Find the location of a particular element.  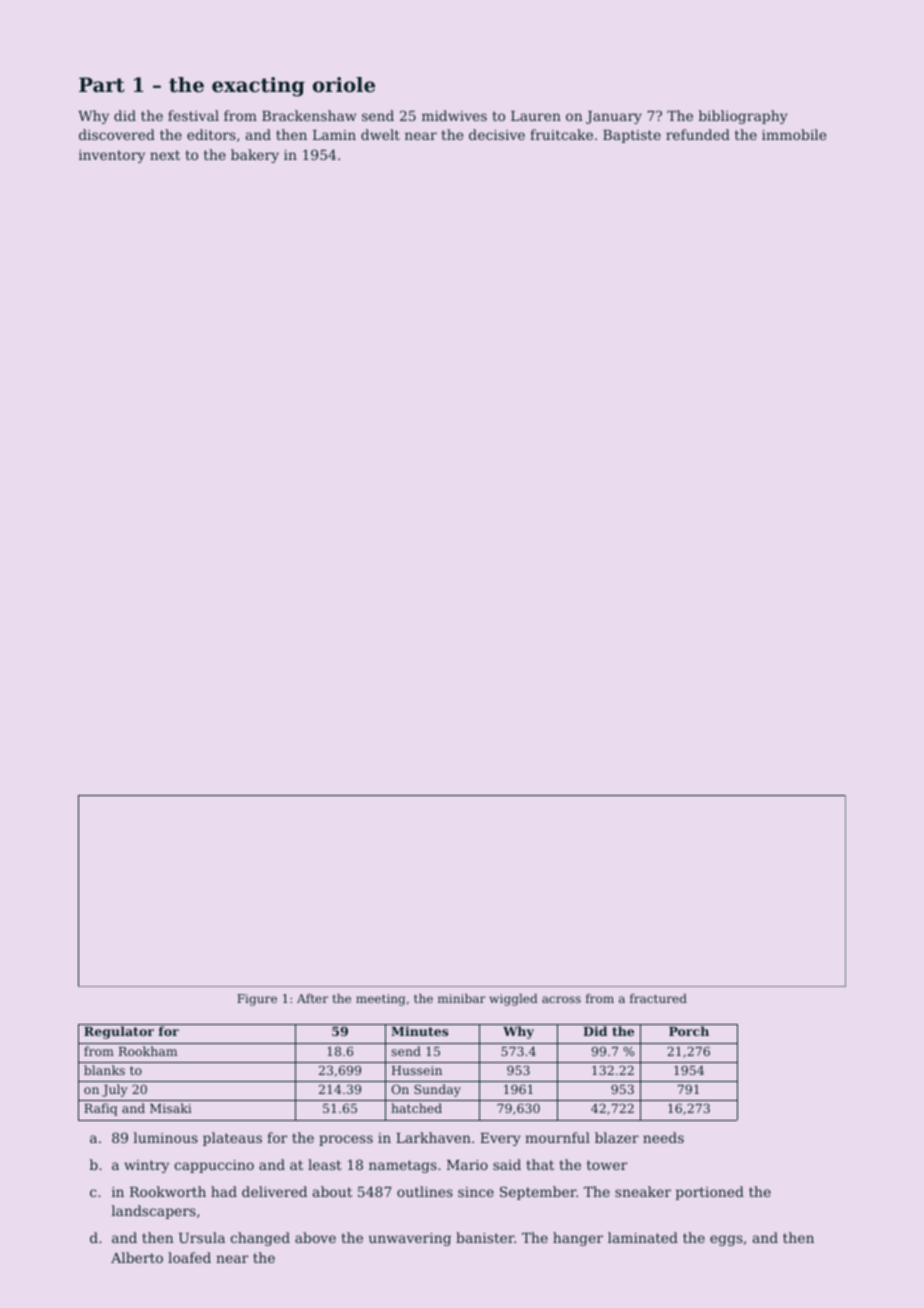

January is located at coordinates (614, 117).
